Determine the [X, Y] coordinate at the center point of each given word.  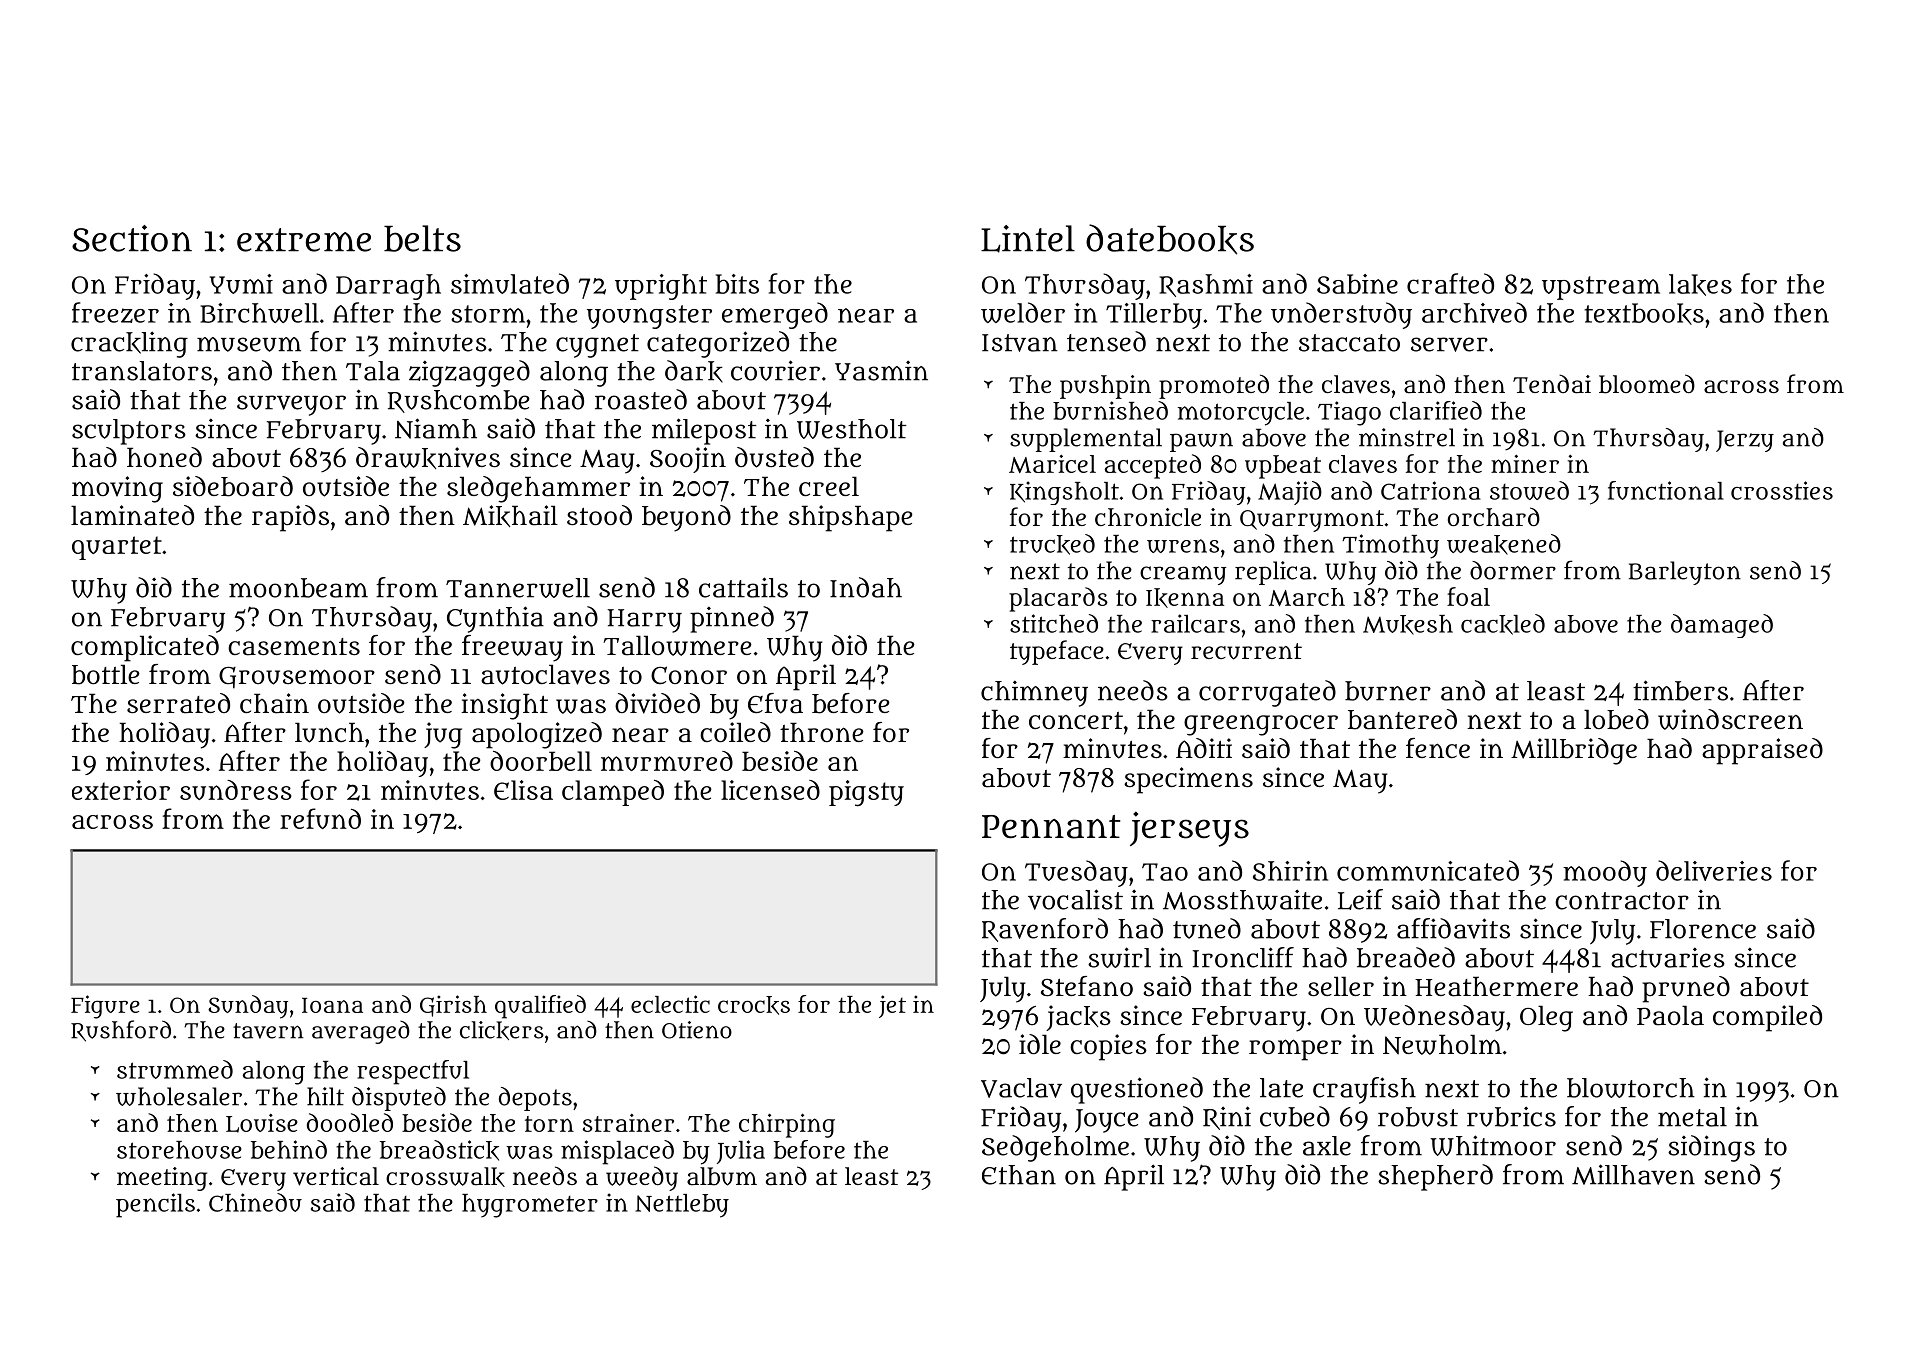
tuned [1207, 928]
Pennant [1051, 827]
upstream [1601, 288]
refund [320, 818]
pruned [1686, 989]
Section [132, 238]
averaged [361, 1032]
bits [737, 284]
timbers [1680, 690]
